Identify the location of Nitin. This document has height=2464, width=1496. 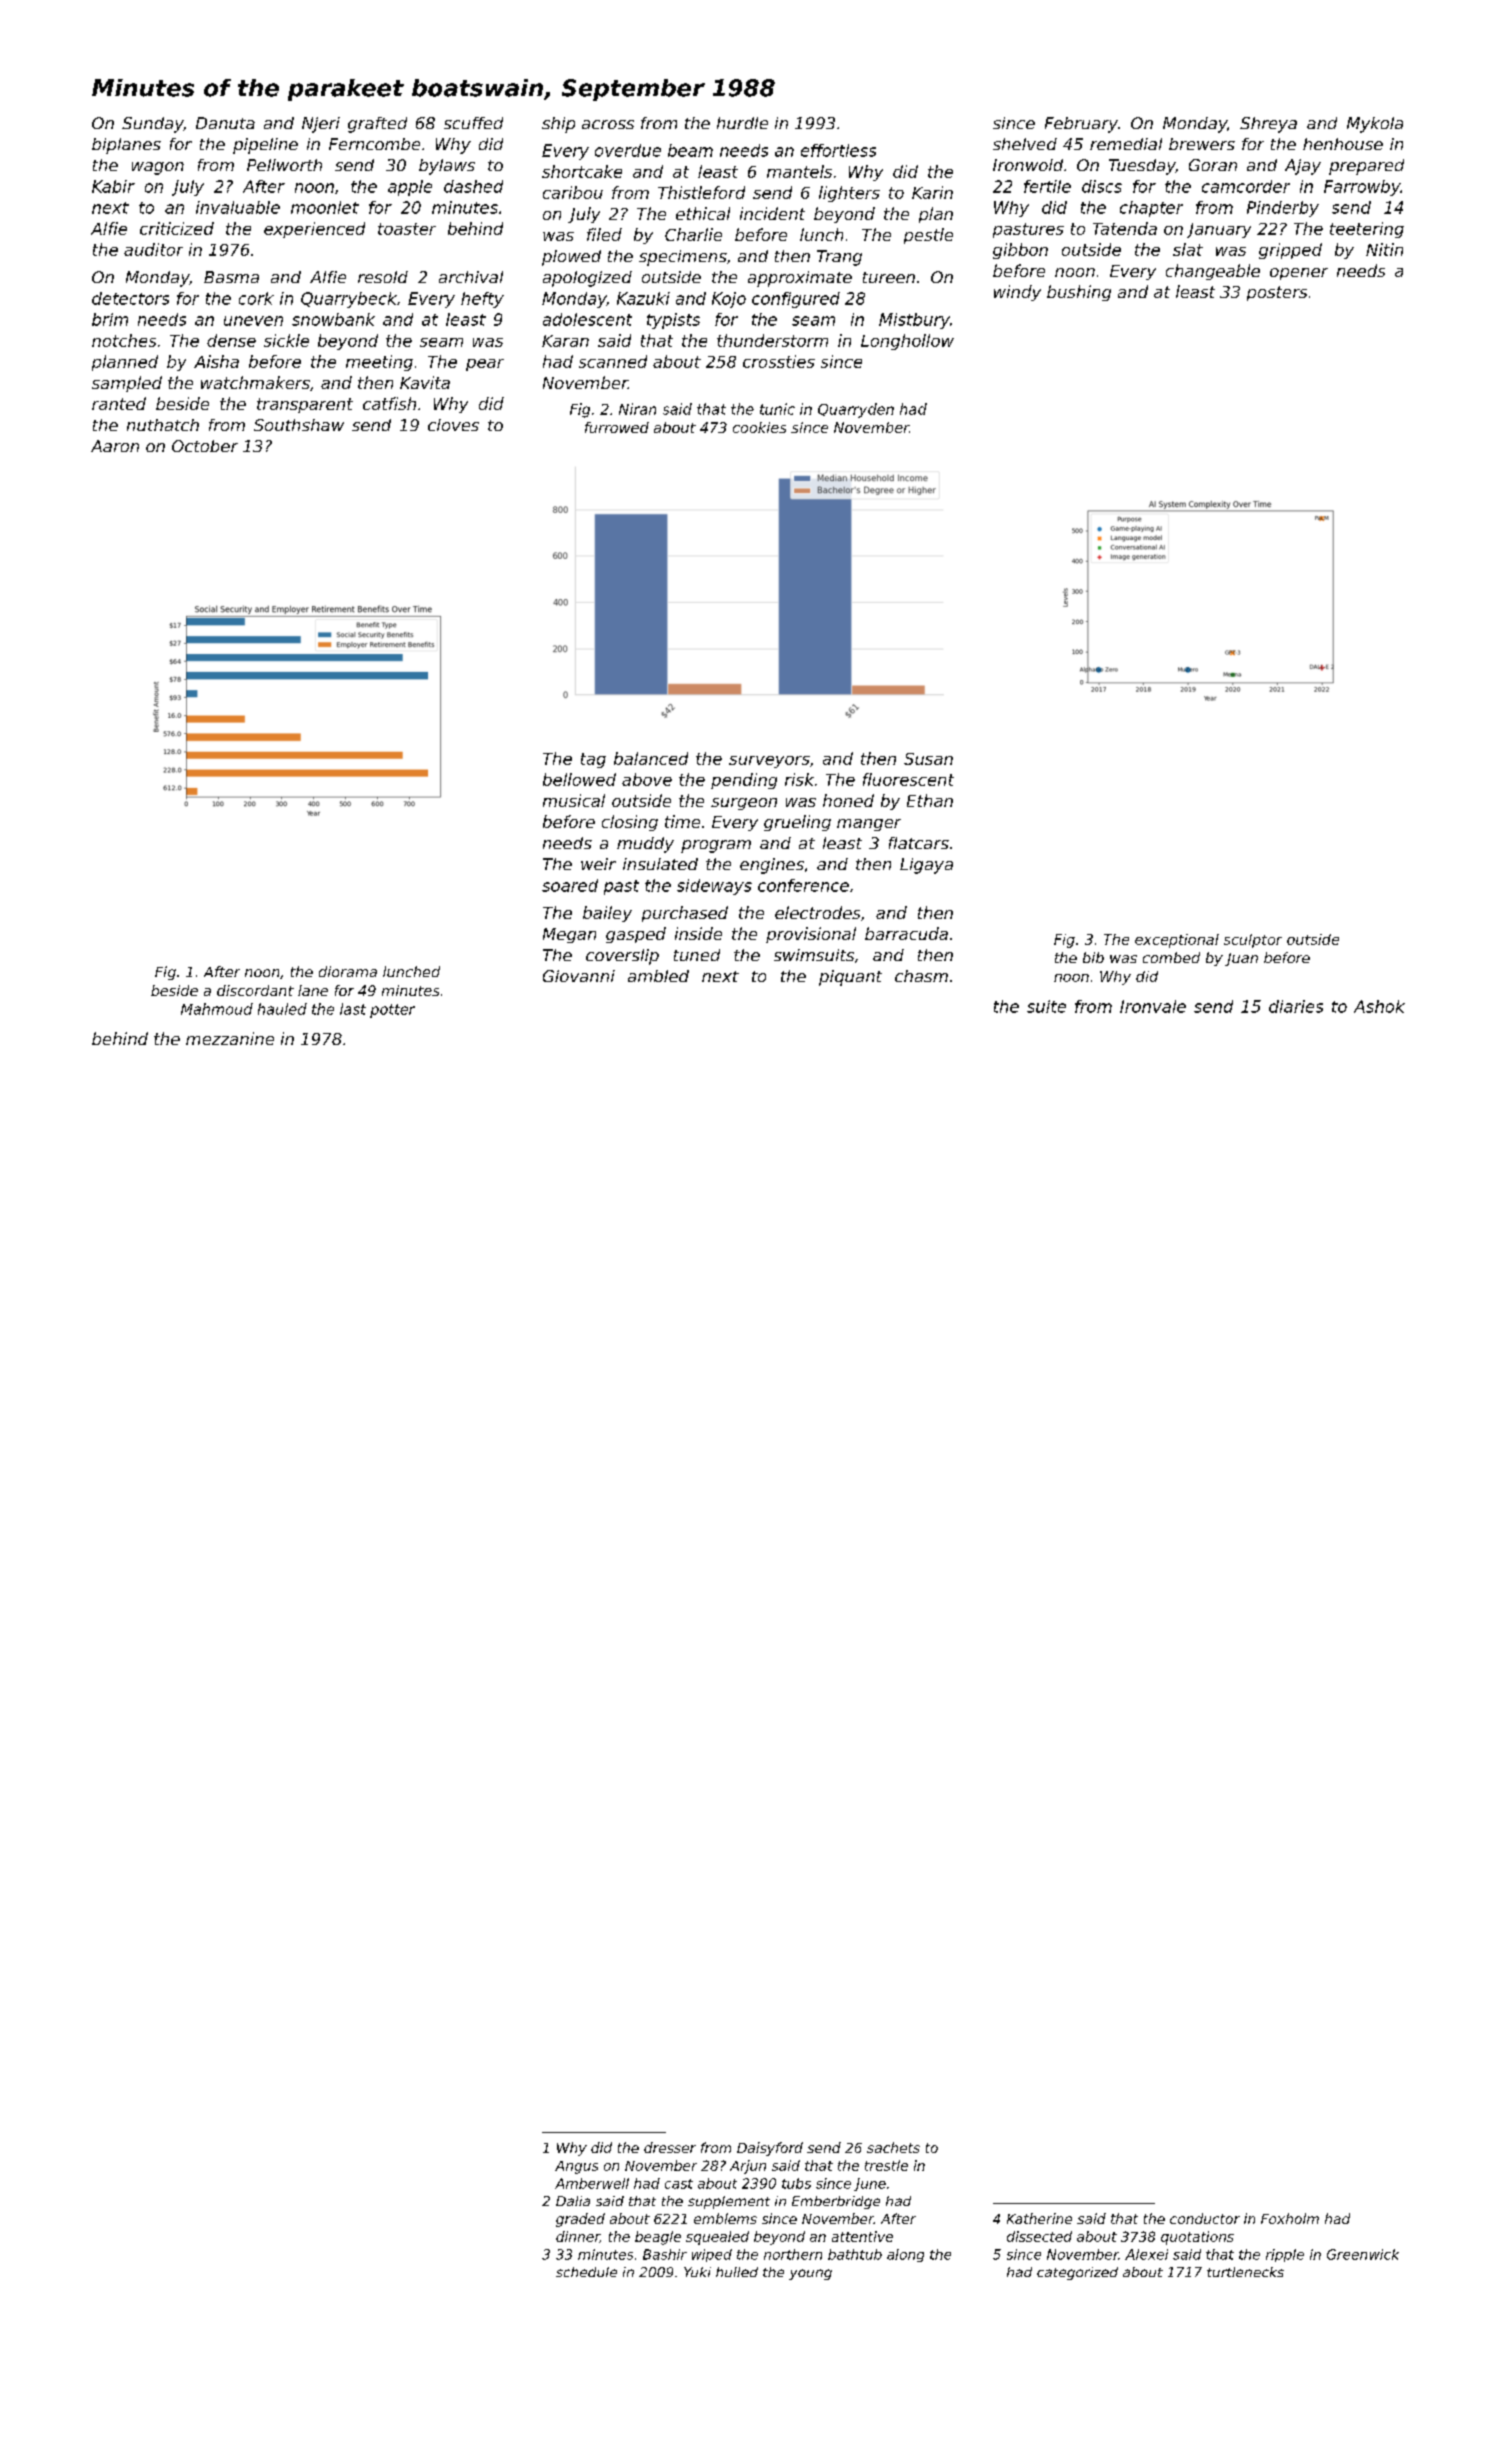
(1384, 249).
